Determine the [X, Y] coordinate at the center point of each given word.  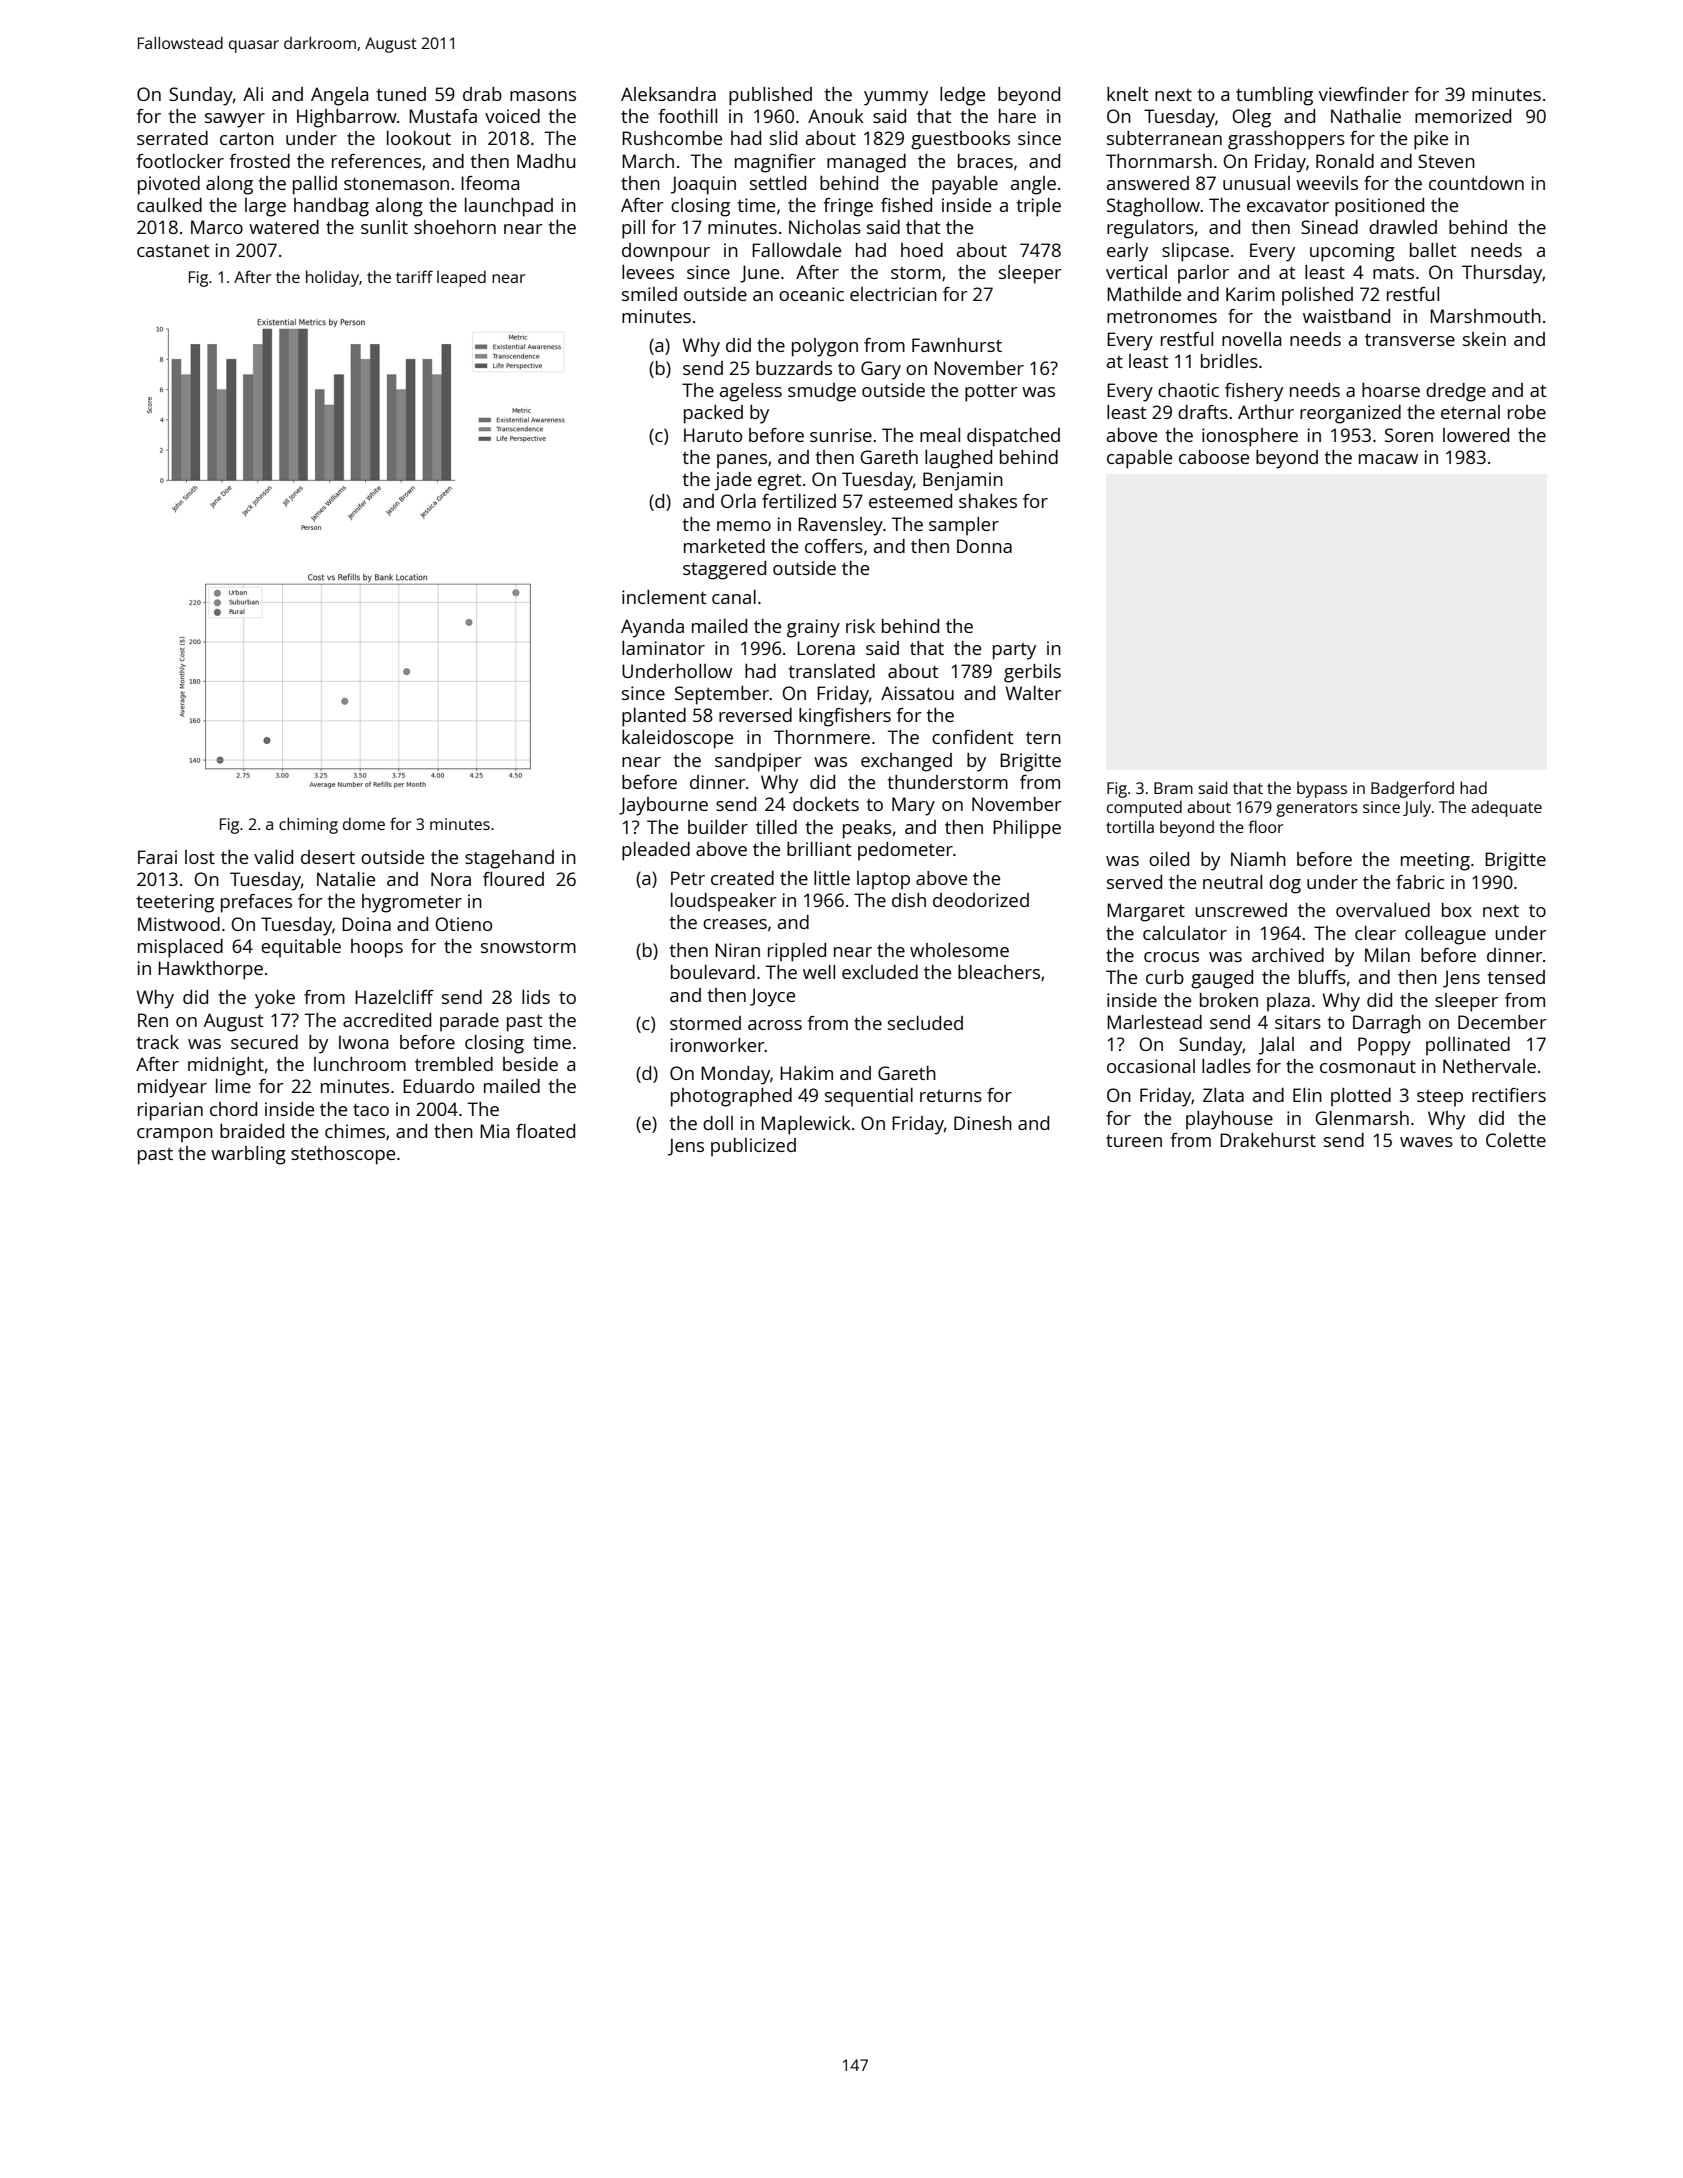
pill [633, 229]
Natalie [346, 879]
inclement [664, 597]
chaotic [1188, 390]
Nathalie [1366, 116]
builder [718, 827]
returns [951, 1096]
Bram [1173, 788]
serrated [172, 138]
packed [713, 414]
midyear [172, 1088]
